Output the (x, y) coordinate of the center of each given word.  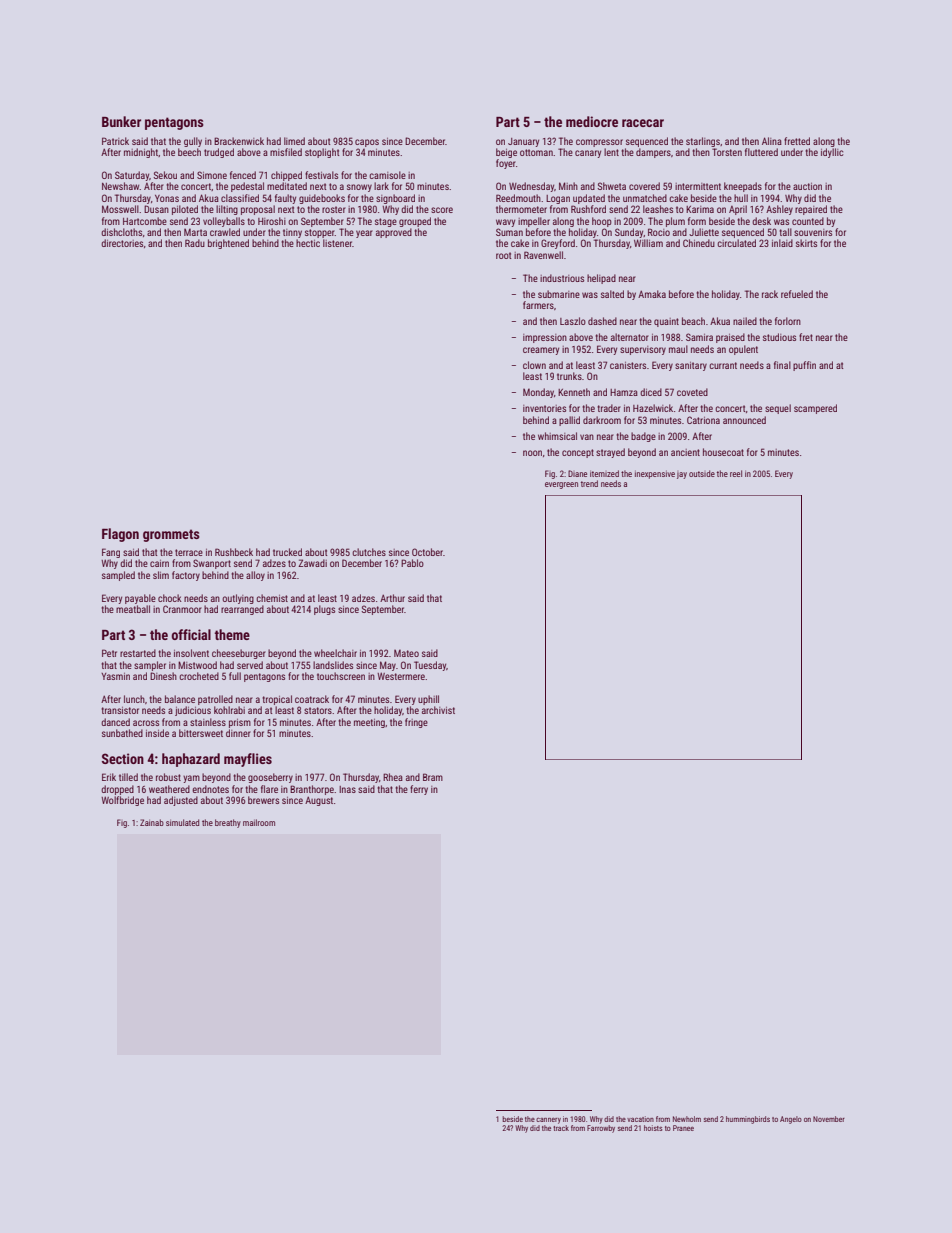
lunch (134, 699)
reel (736, 473)
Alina (772, 141)
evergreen (561, 485)
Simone (212, 175)
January (523, 142)
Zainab (152, 822)
